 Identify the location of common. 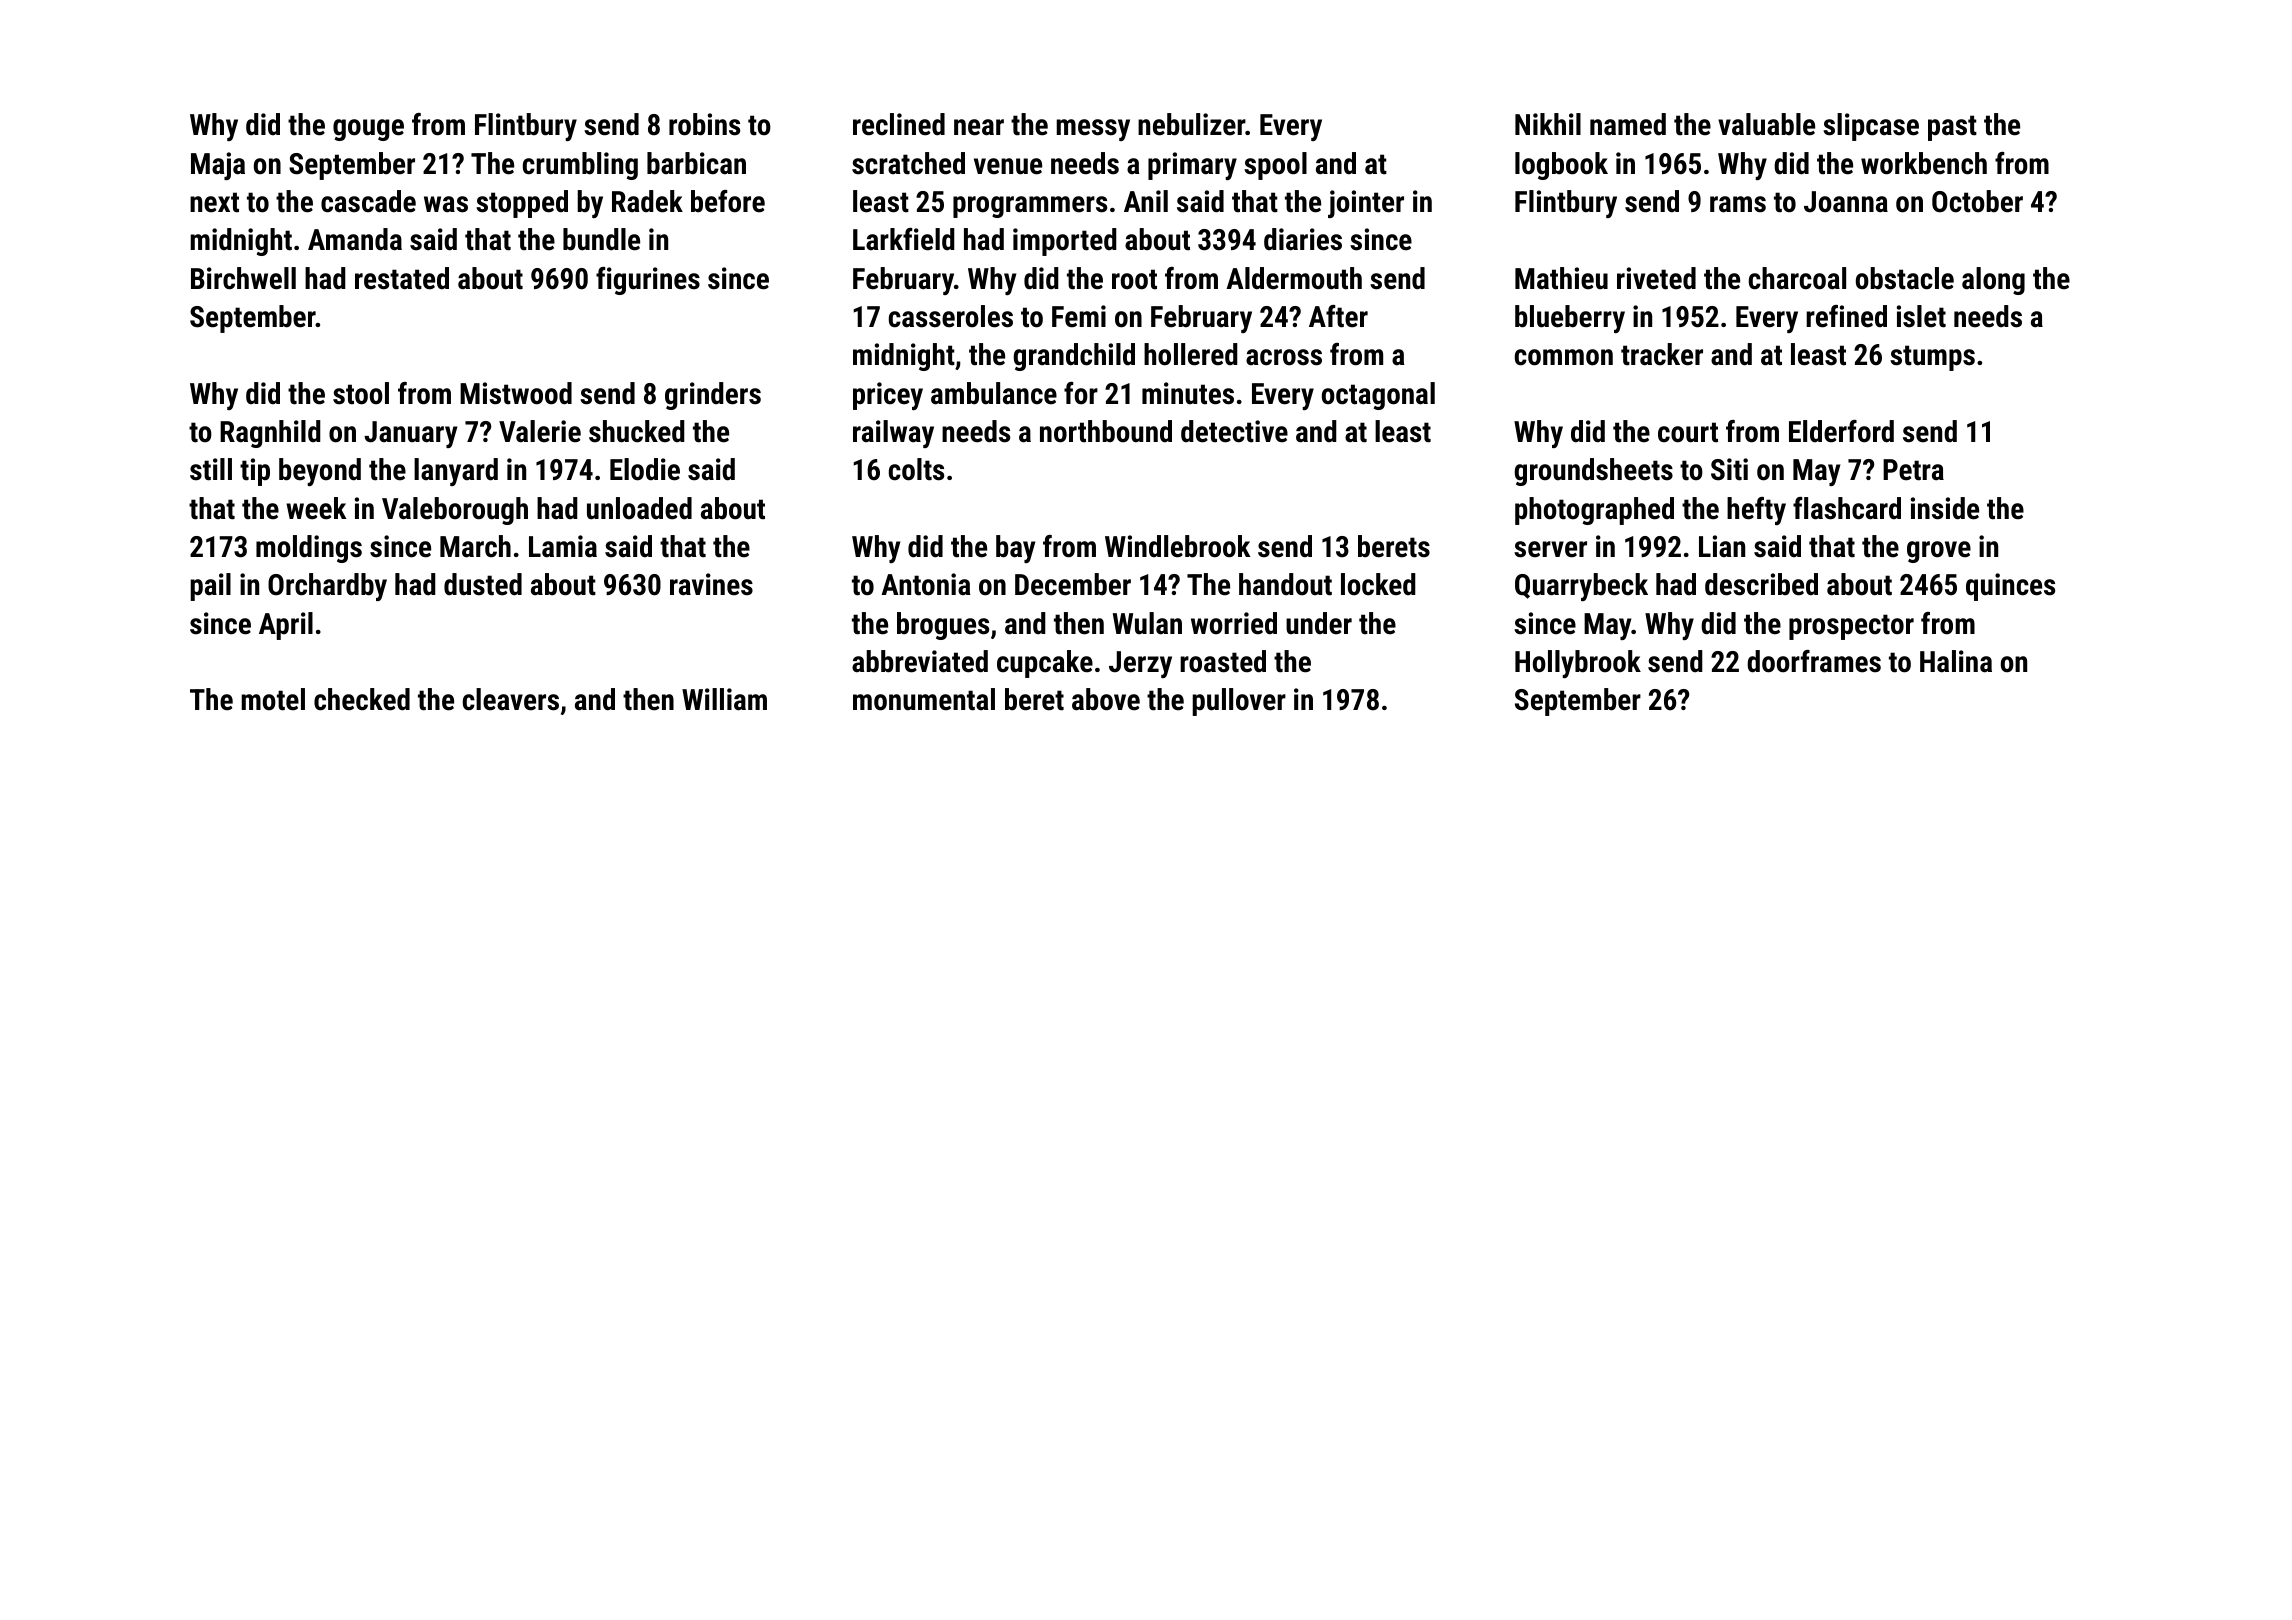
(1564, 357).
